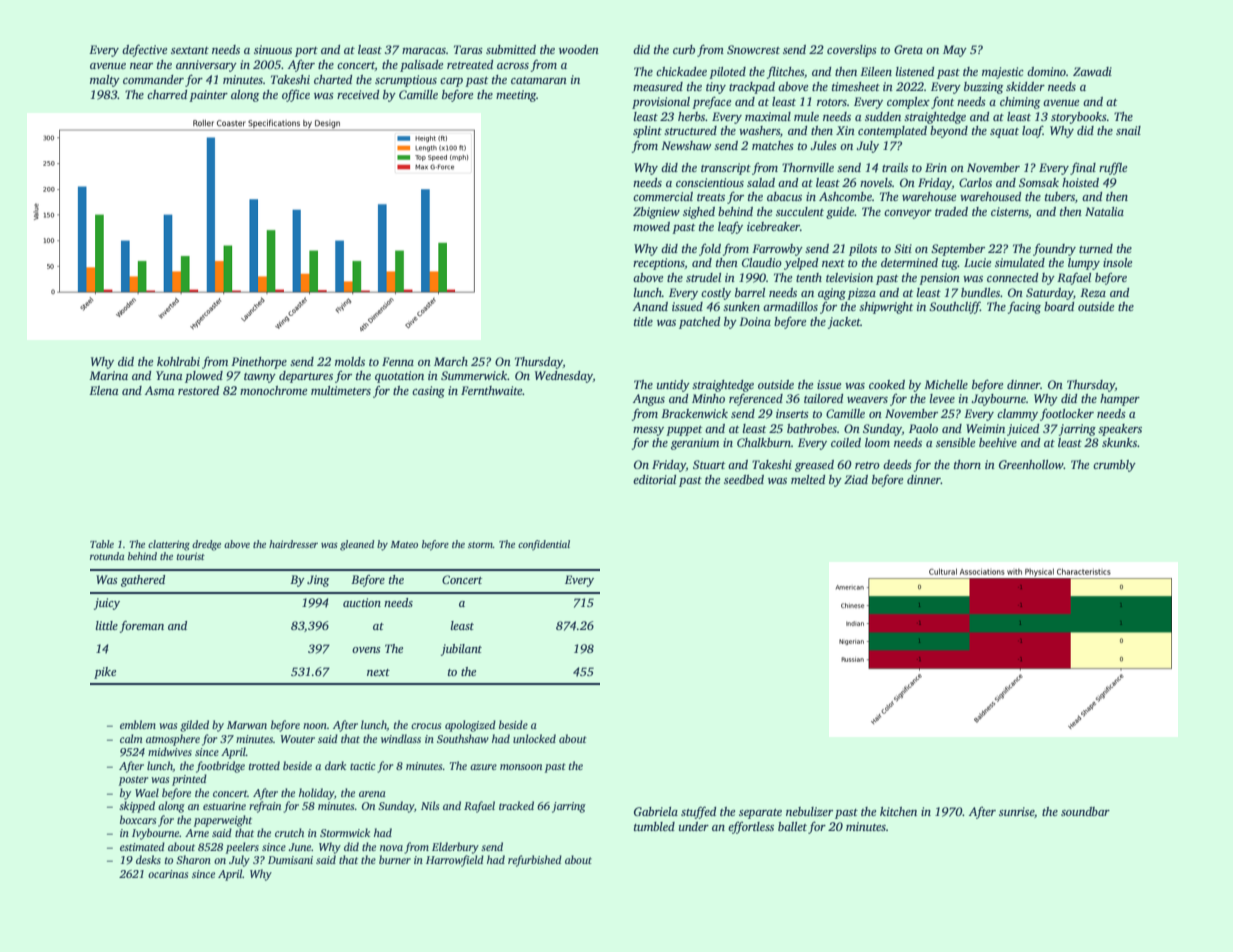  What do you see at coordinates (698, 812) in the screenshot?
I see `stuffed` at bounding box center [698, 812].
